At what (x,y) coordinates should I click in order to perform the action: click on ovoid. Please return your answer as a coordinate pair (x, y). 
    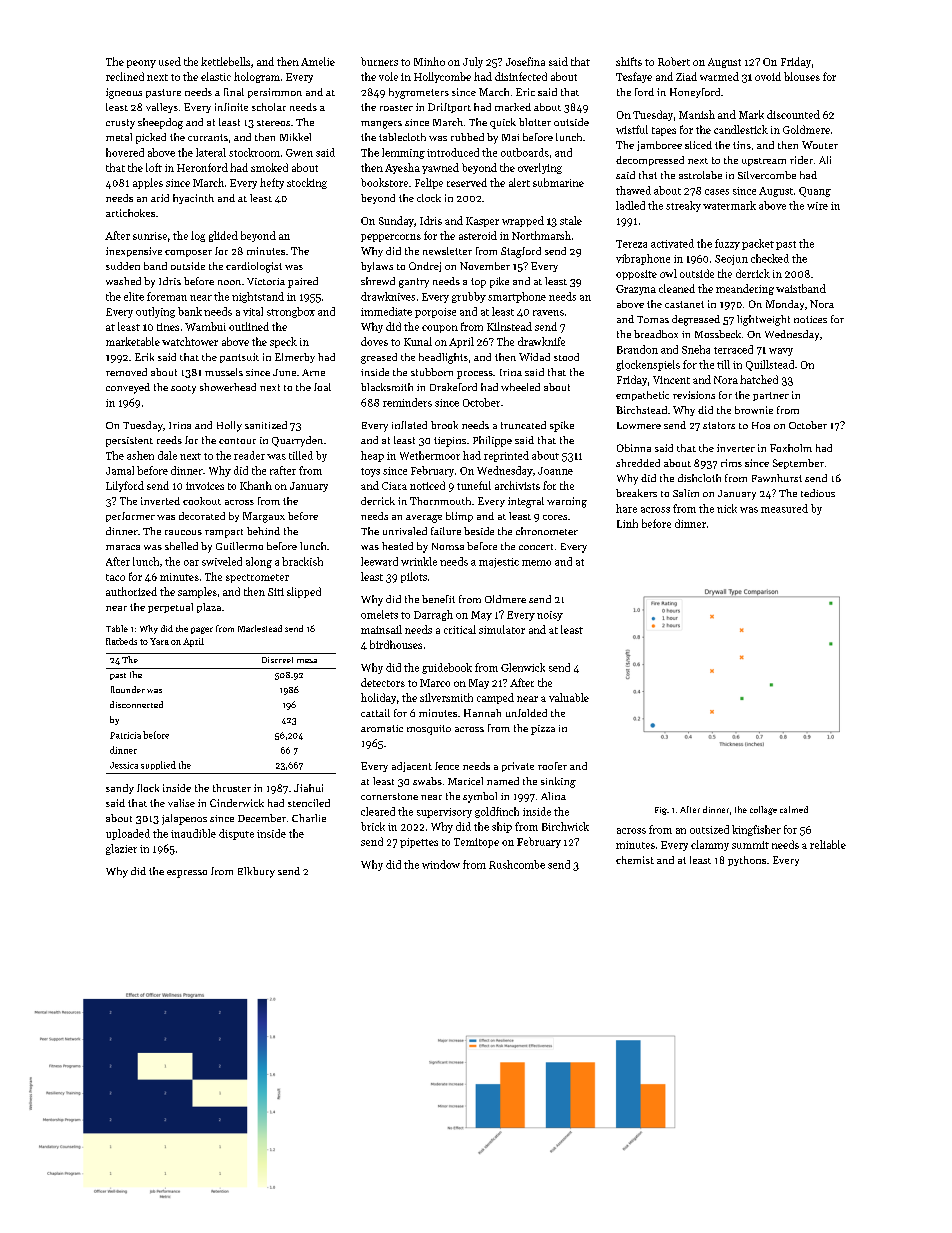
    Looking at the image, I should click on (768, 76).
